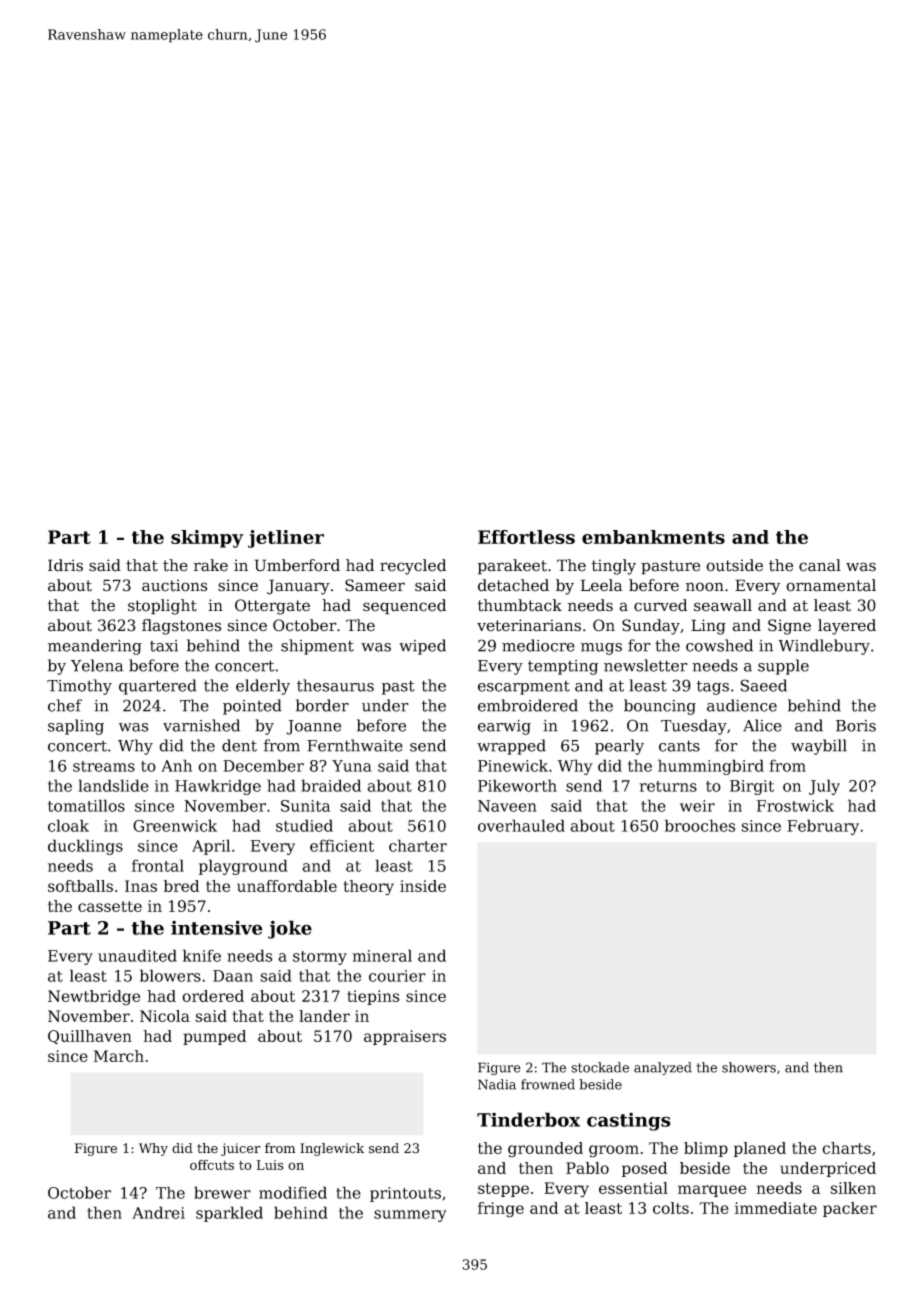  What do you see at coordinates (286, 539) in the page?
I see `jetliner` at bounding box center [286, 539].
